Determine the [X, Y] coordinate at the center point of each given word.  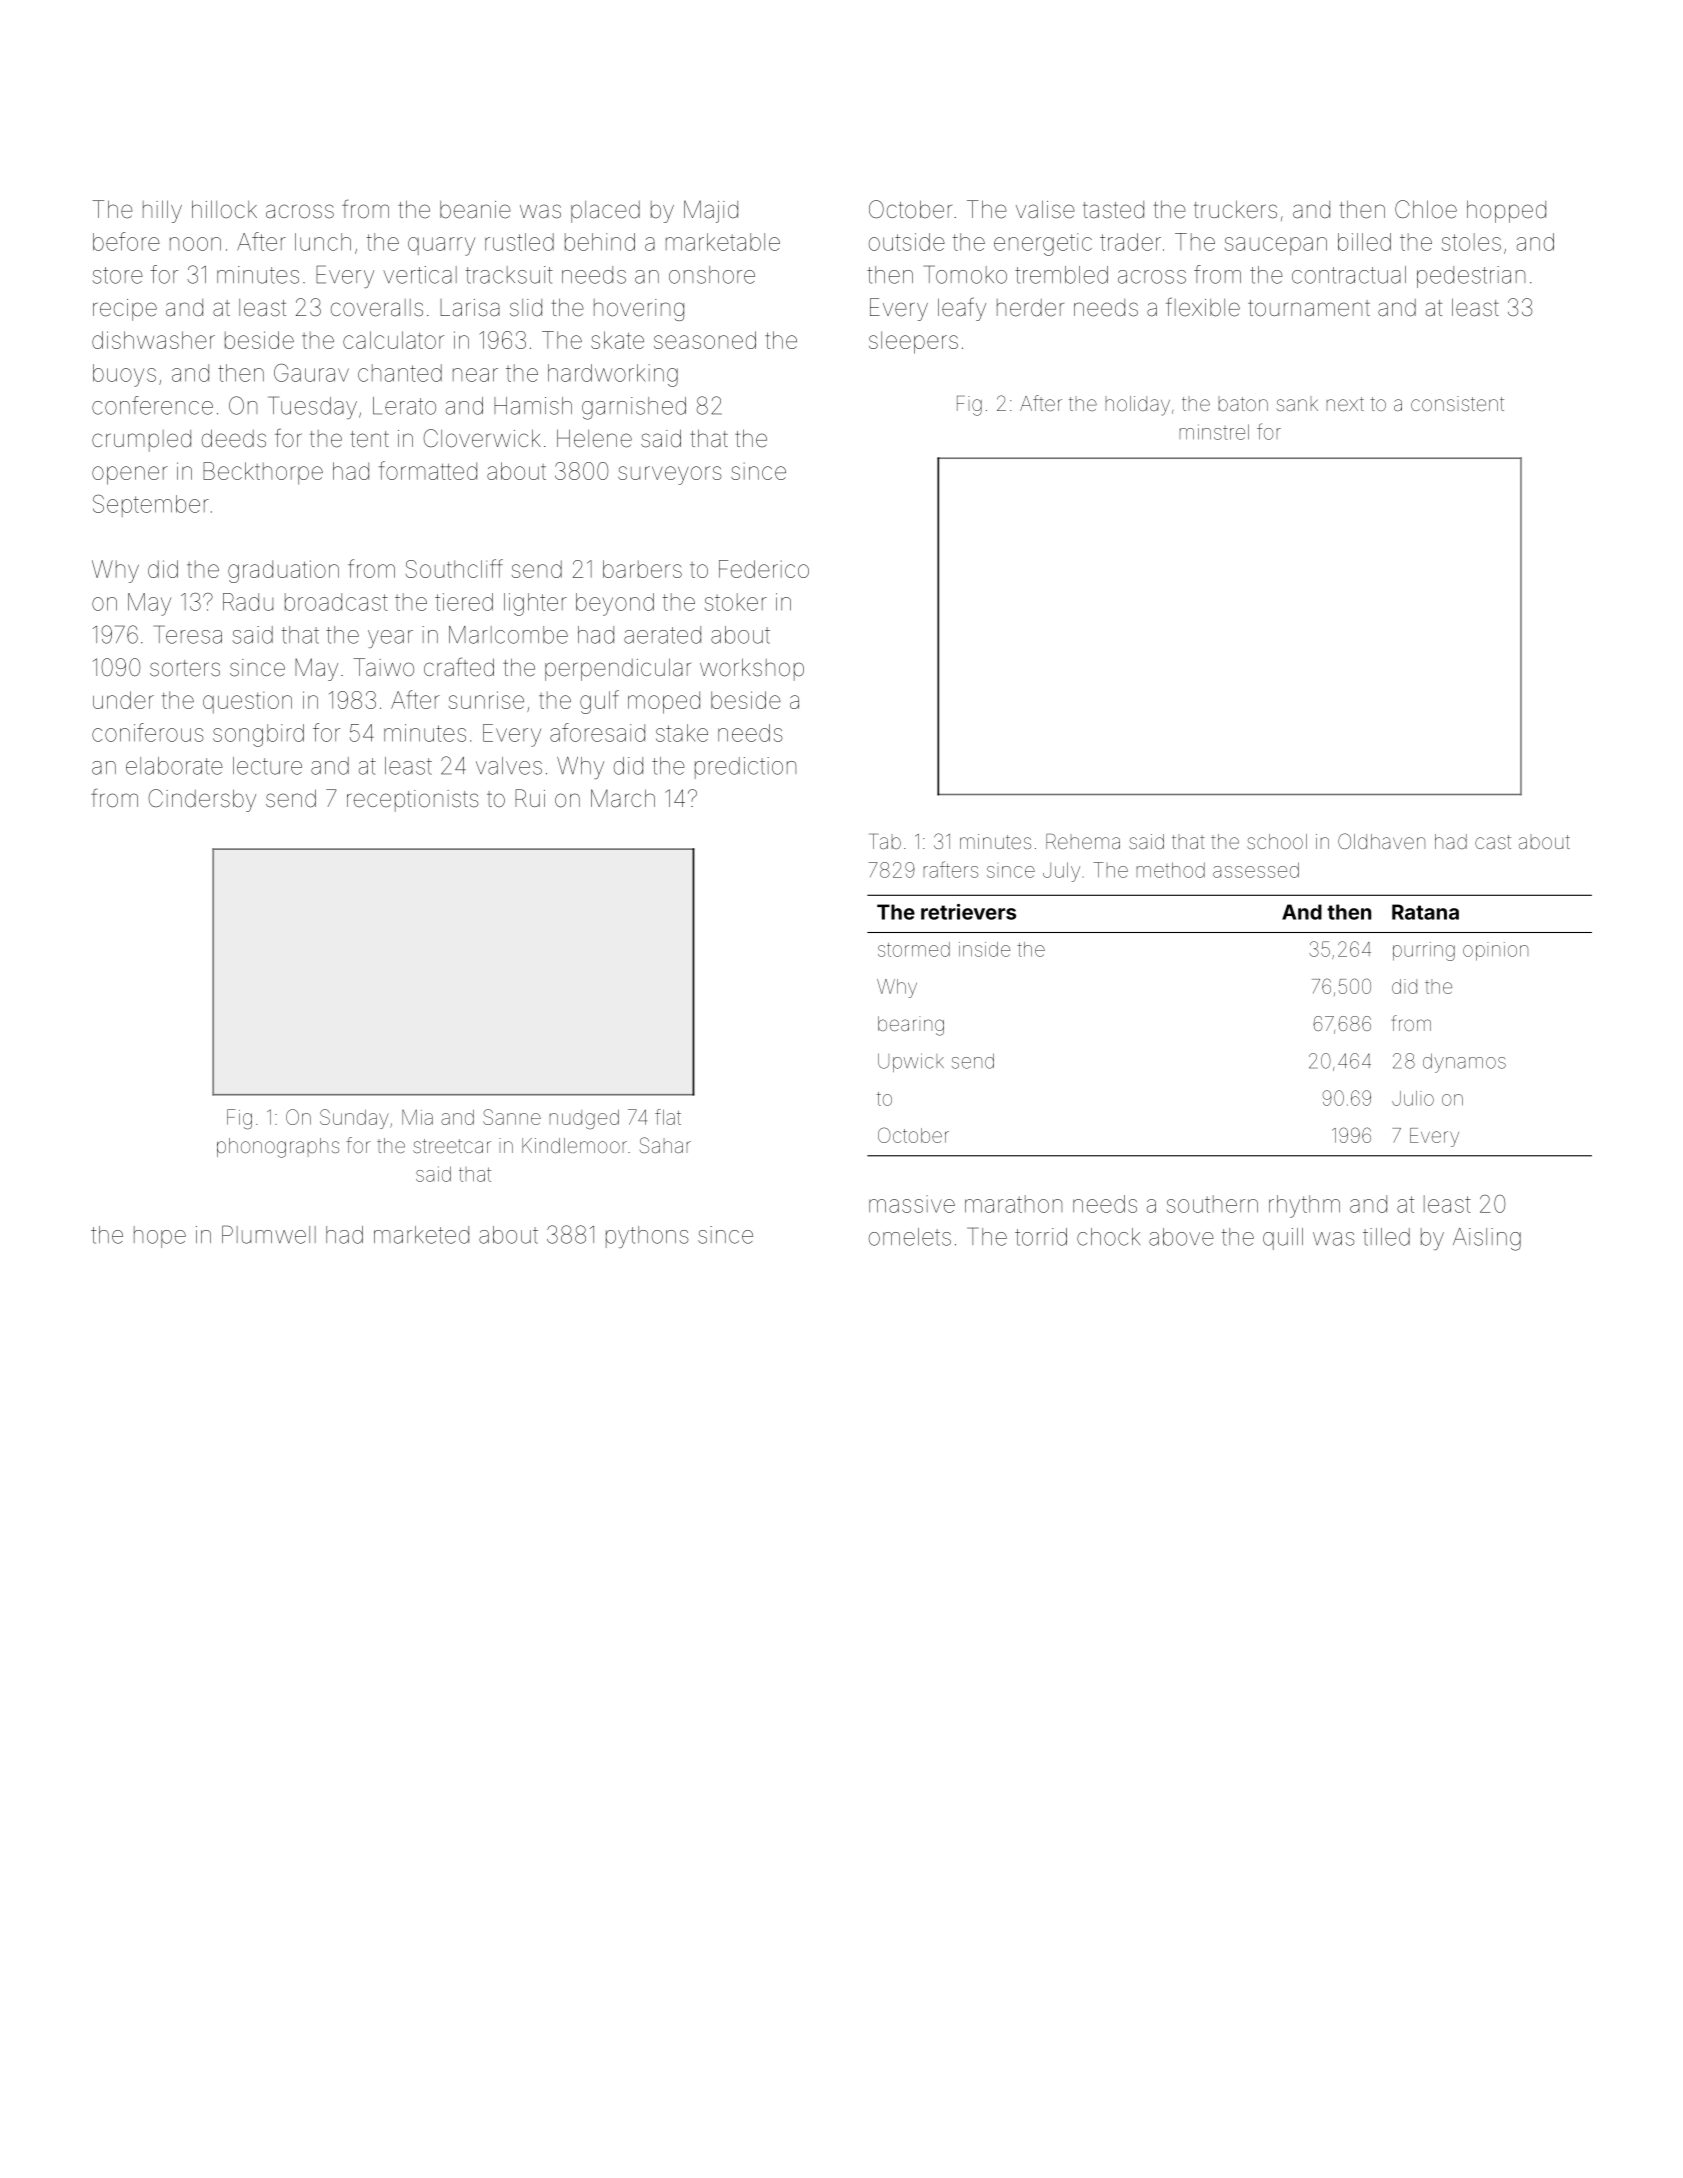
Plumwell [269, 1234]
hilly [162, 211]
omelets [910, 1237]
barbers [642, 569]
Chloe [1426, 209]
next [1345, 404]
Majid [711, 211]
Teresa [188, 634]
